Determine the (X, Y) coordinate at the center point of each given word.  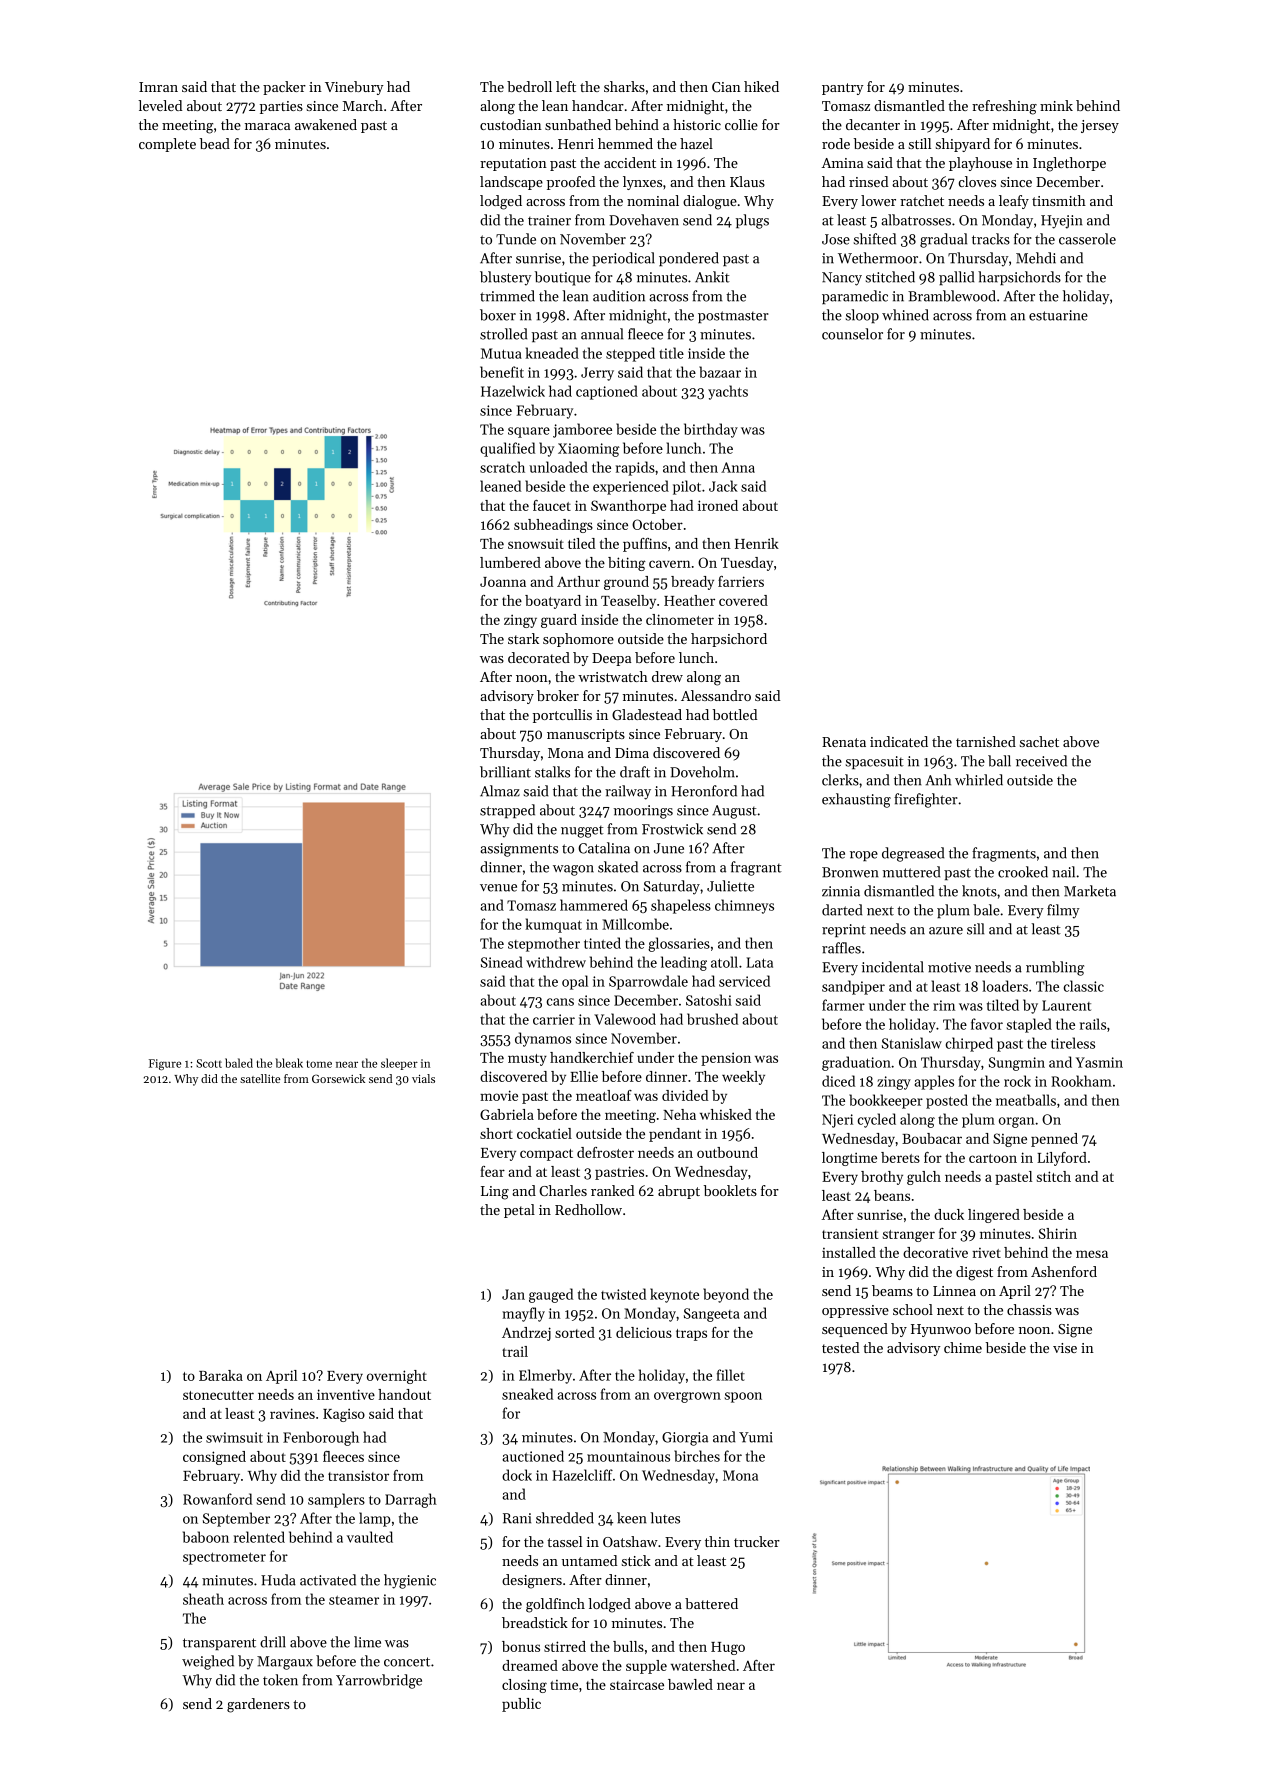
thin (717, 1541)
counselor (852, 334)
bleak (289, 1063)
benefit (502, 372)
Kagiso (344, 1415)
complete (167, 145)
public (521, 1705)
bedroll (529, 86)
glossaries (679, 944)
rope (864, 856)
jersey (1100, 126)
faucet (552, 505)
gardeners (258, 1705)
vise (1065, 1348)
